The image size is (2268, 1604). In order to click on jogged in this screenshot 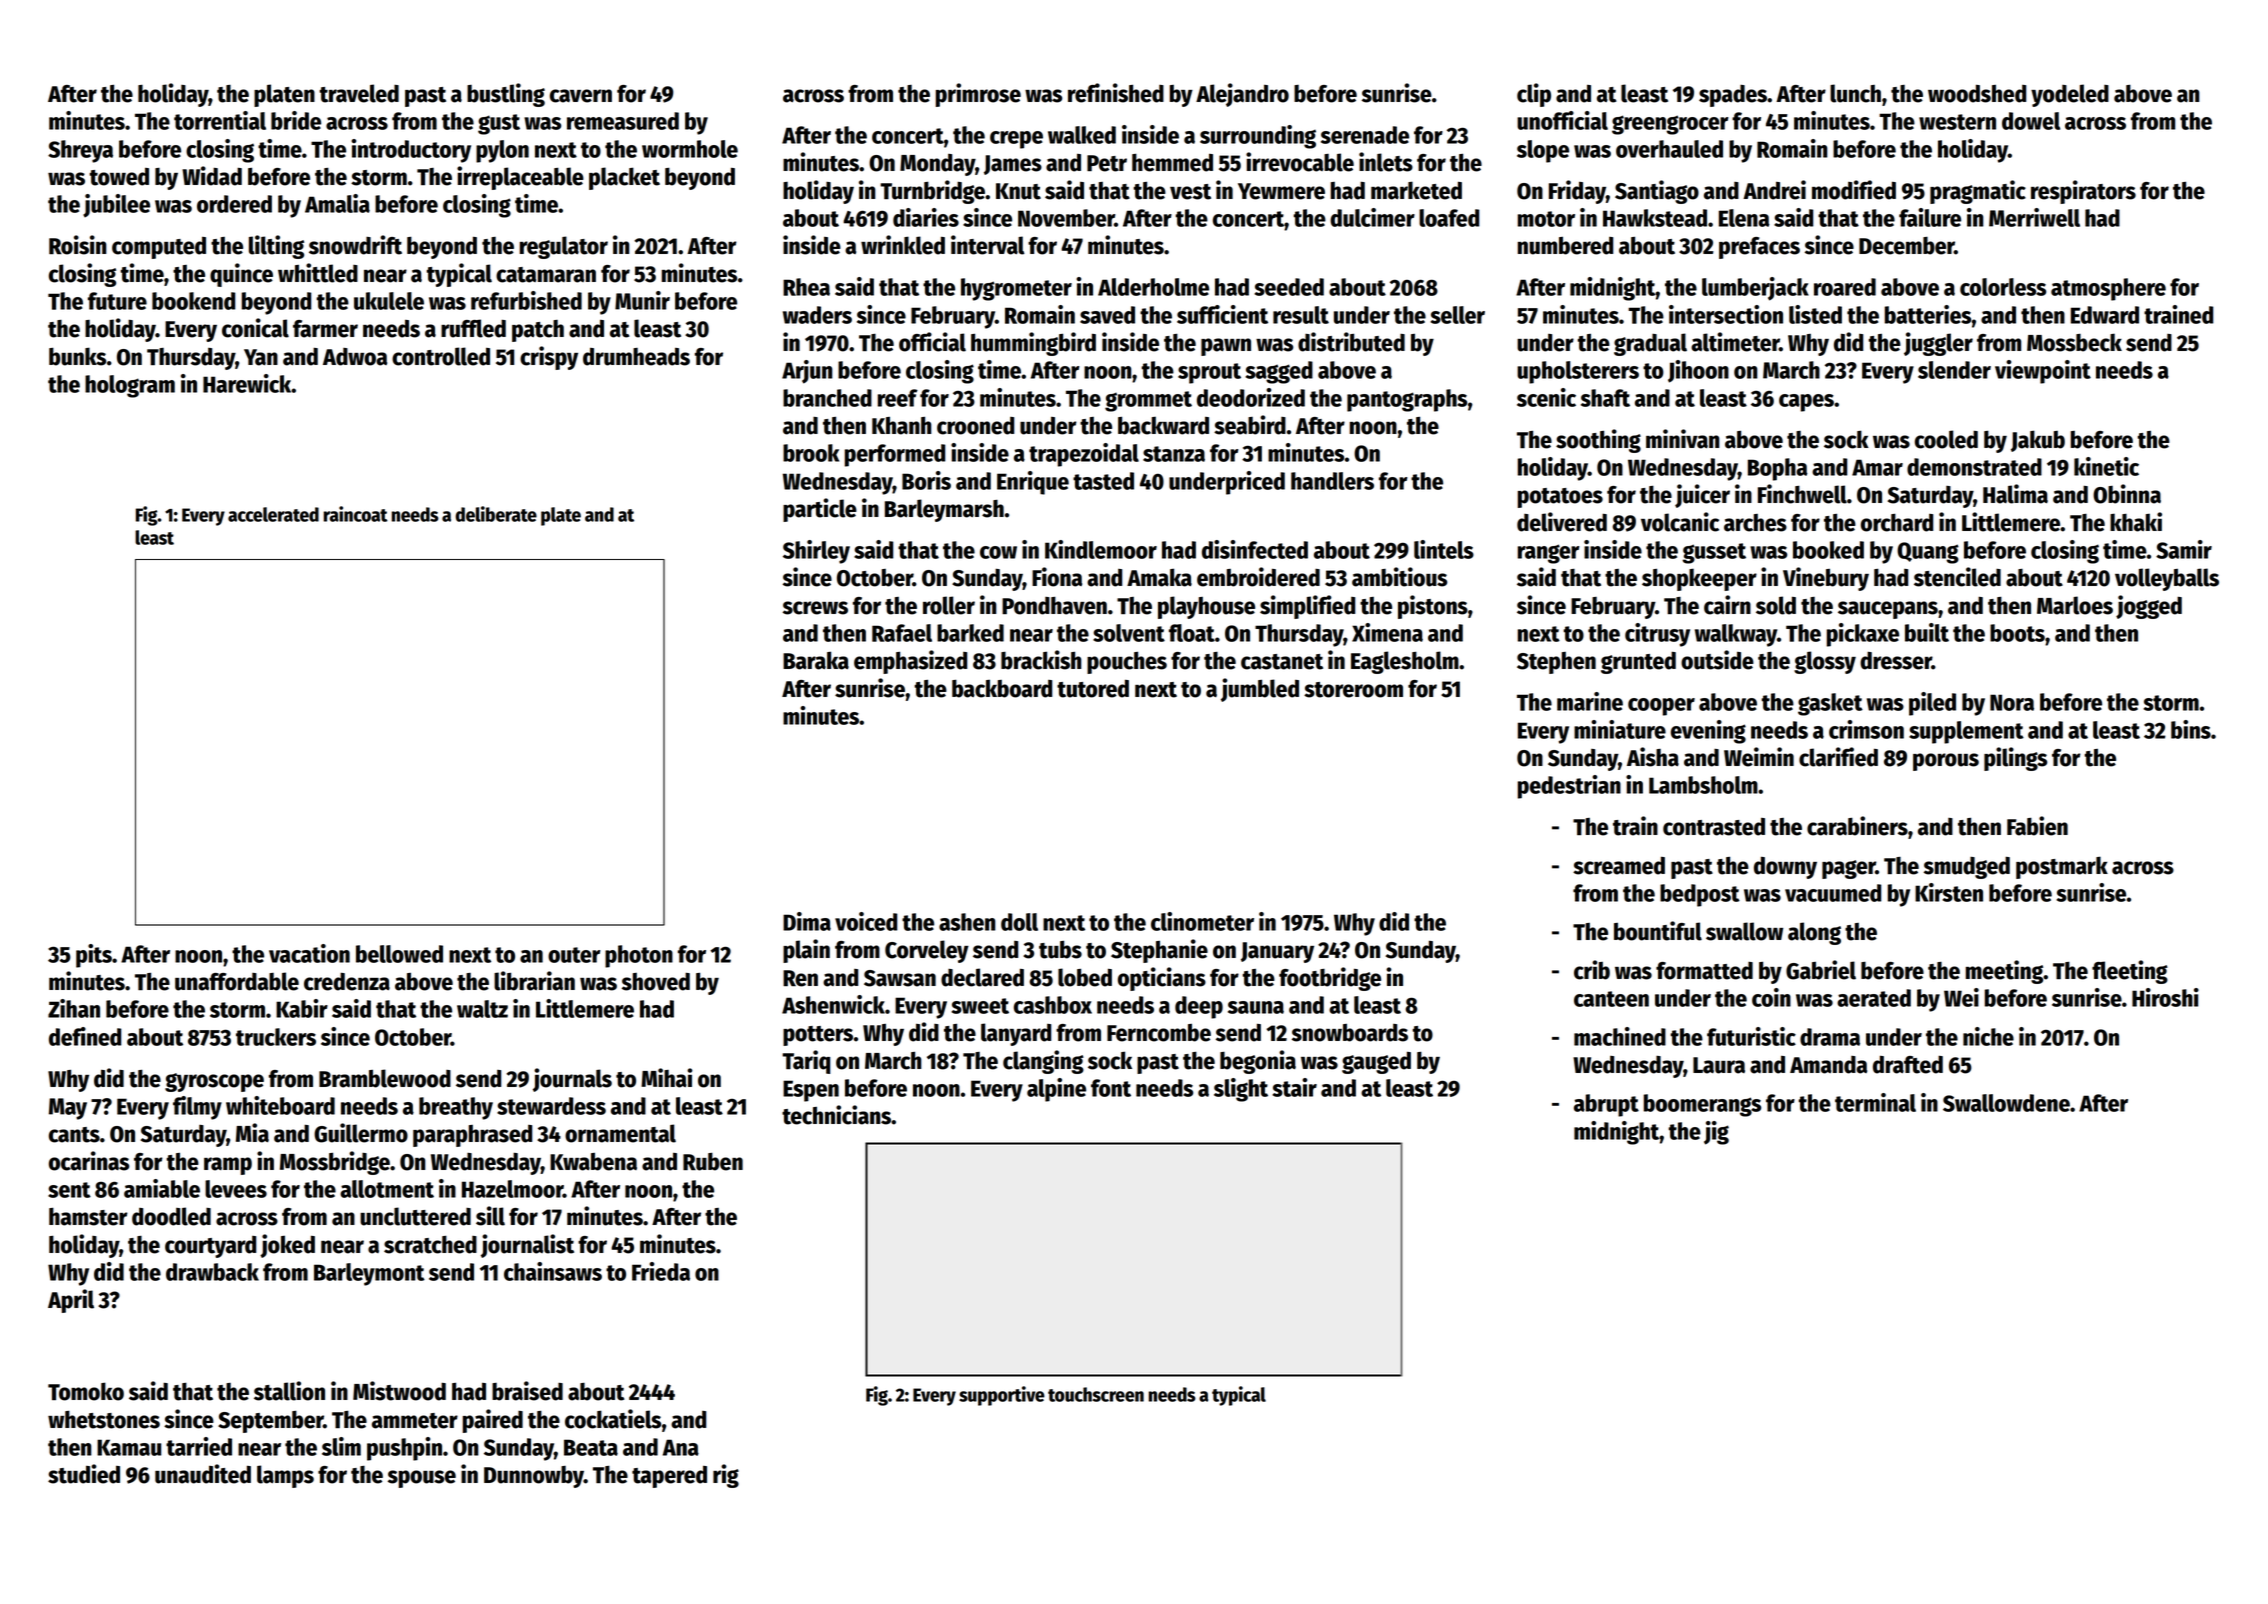, I will do `click(2149, 607)`.
